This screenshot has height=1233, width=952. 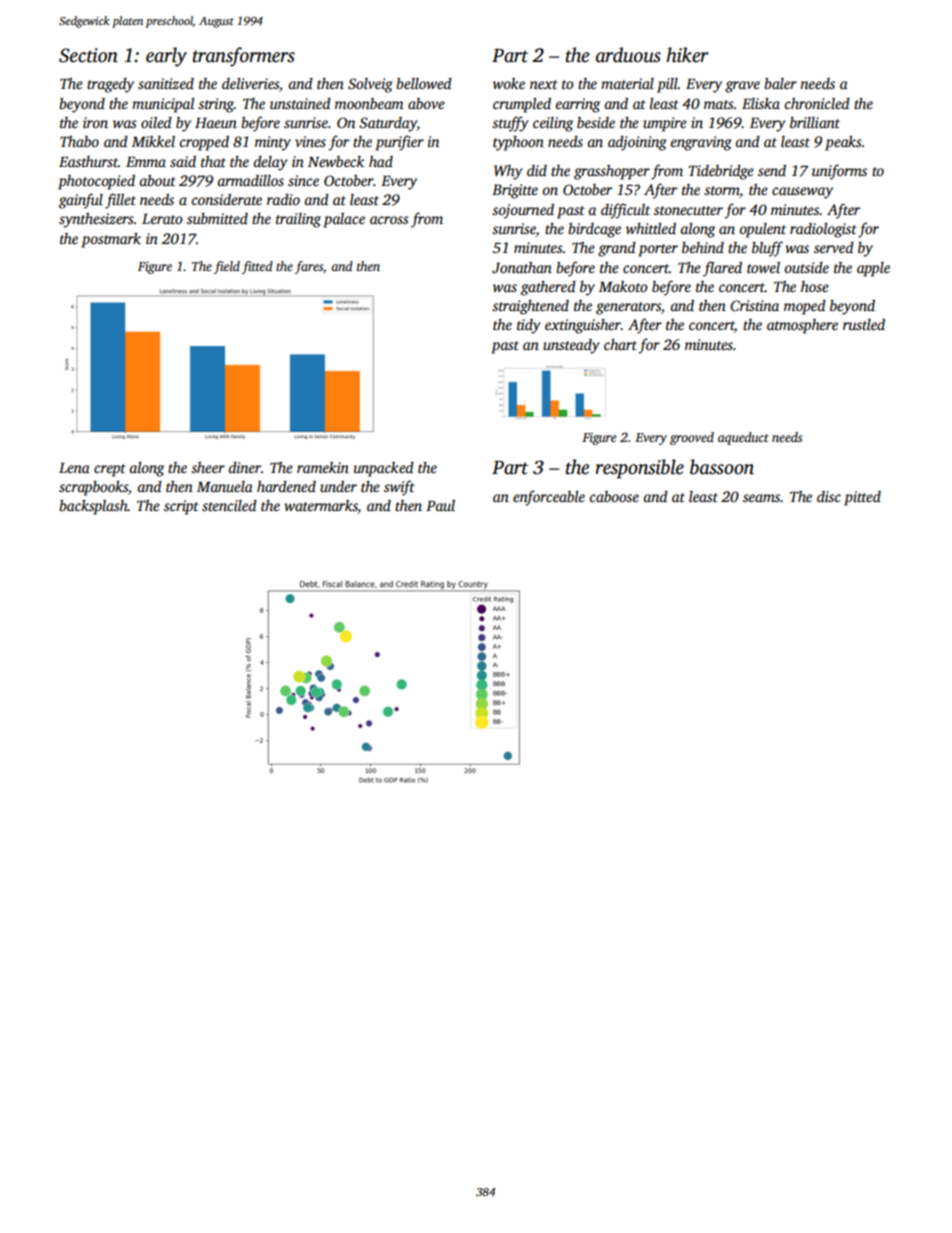 What do you see at coordinates (244, 57) in the screenshot?
I see `transformers` at bounding box center [244, 57].
